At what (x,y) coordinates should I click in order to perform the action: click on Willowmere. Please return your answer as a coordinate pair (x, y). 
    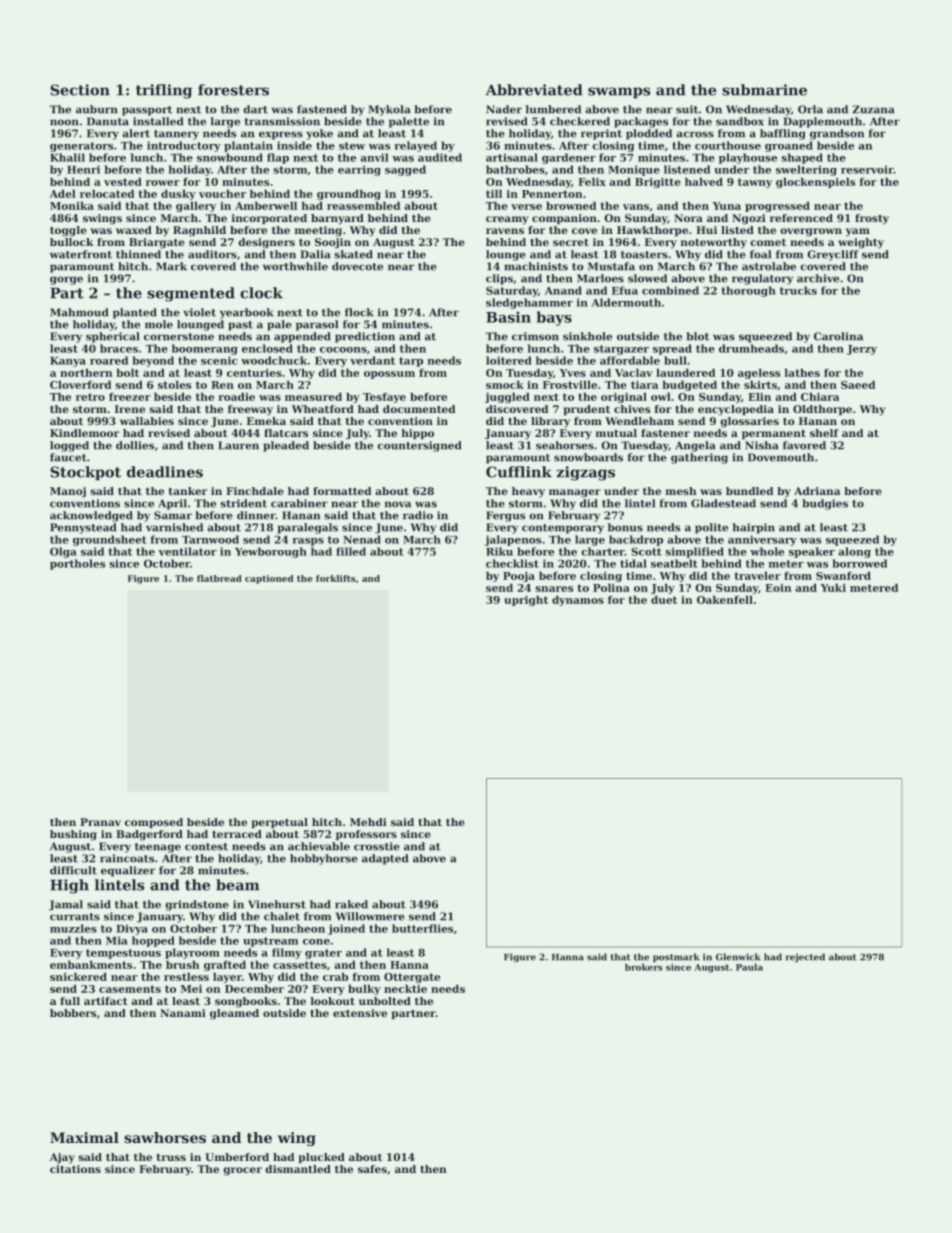
    Looking at the image, I should click on (370, 916).
